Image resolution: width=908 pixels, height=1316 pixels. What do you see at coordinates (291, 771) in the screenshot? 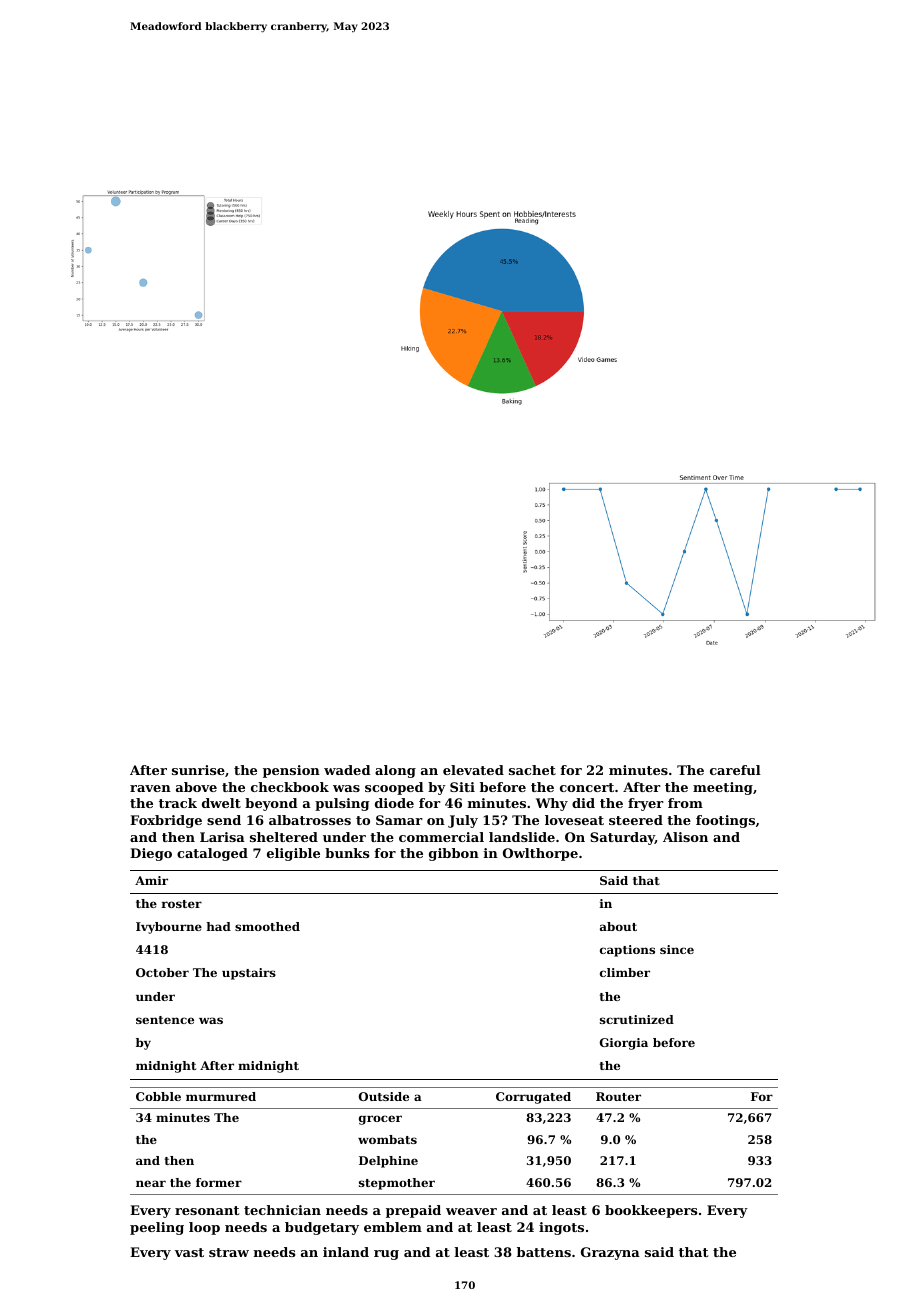
I see `pension` at bounding box center [291, 771].
